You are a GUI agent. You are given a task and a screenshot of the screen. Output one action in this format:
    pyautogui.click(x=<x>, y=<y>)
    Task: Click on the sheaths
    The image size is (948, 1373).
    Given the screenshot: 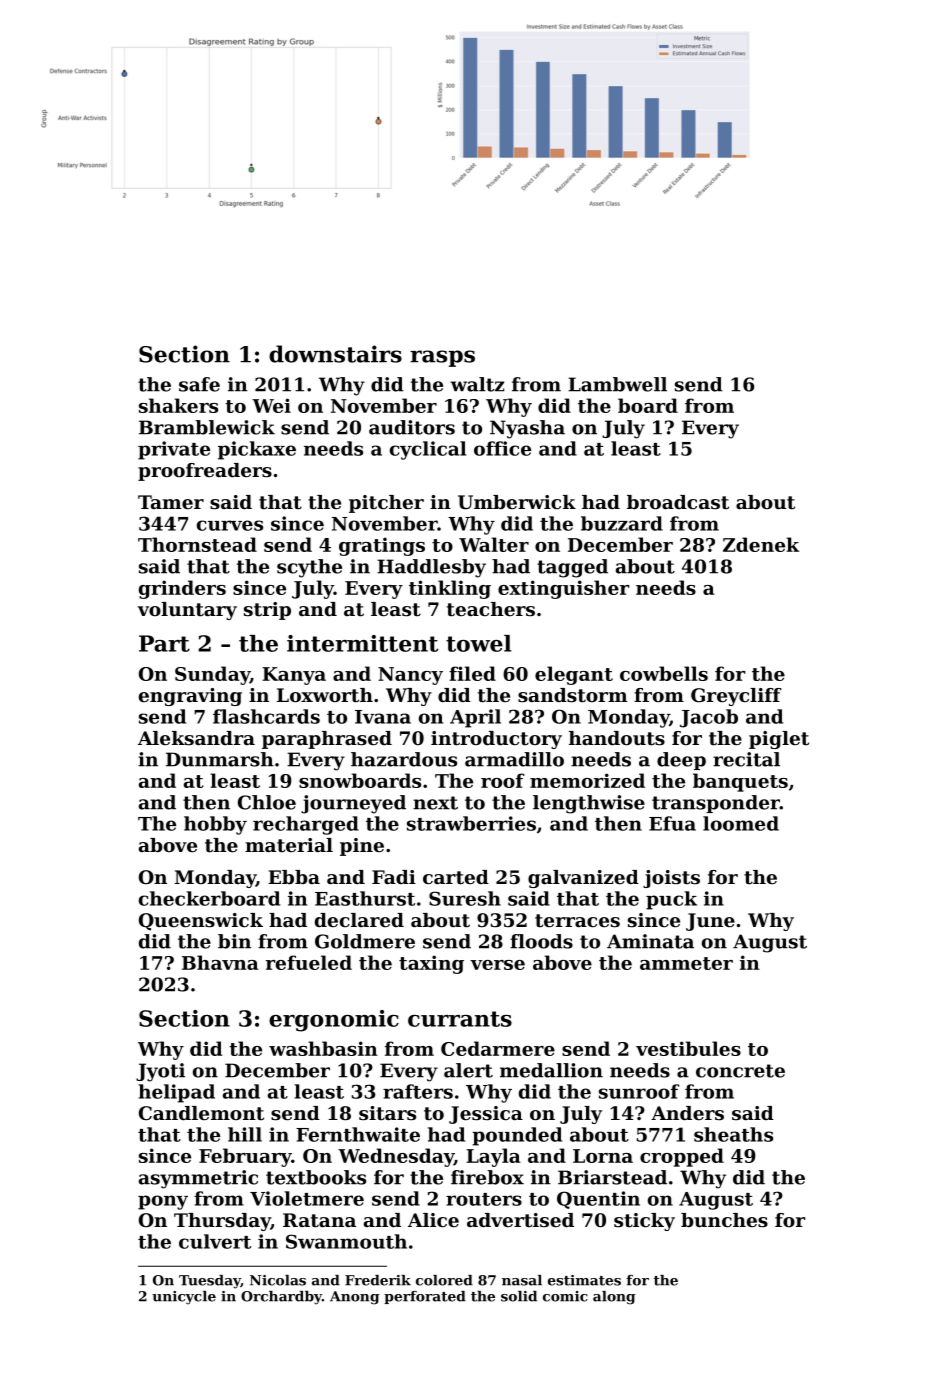 What is the action you would take?
    pyautogui.click(x=733, y=1134)
